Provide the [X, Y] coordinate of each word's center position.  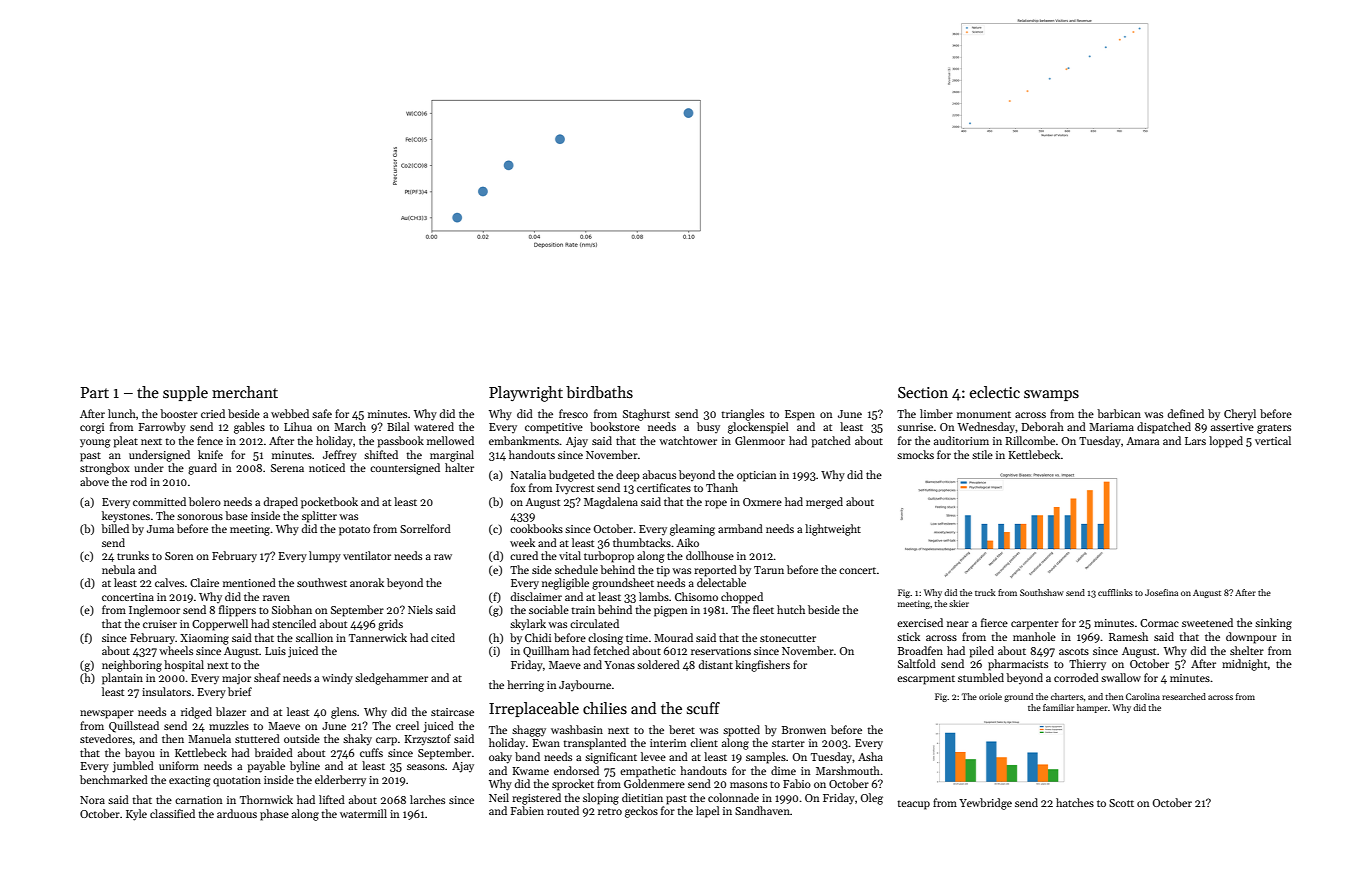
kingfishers [762, 666]
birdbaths [599, 392]
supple [185, 393]
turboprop [609, 557]
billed [115, 528]
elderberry [340, 780]
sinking [1273, 624]
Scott [1121, 803]
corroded [1076, 677]
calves [169, 582]
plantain [122, 679]
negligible [565, 584]
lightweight [833, 530]
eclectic [995, 392]
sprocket [573, 785]
